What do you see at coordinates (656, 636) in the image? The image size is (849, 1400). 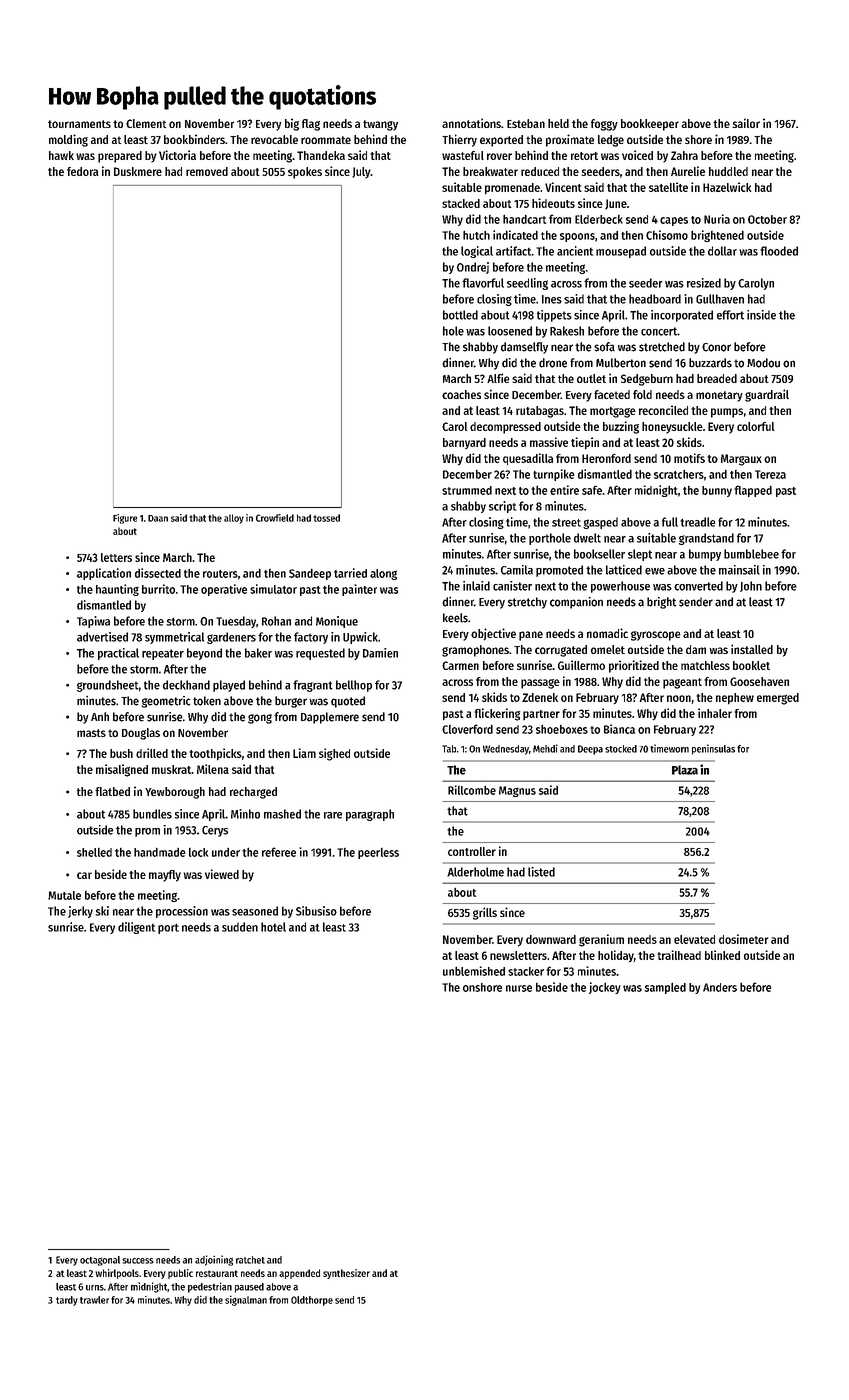 I see `gyroscope` at bounding box center [656, 636].
